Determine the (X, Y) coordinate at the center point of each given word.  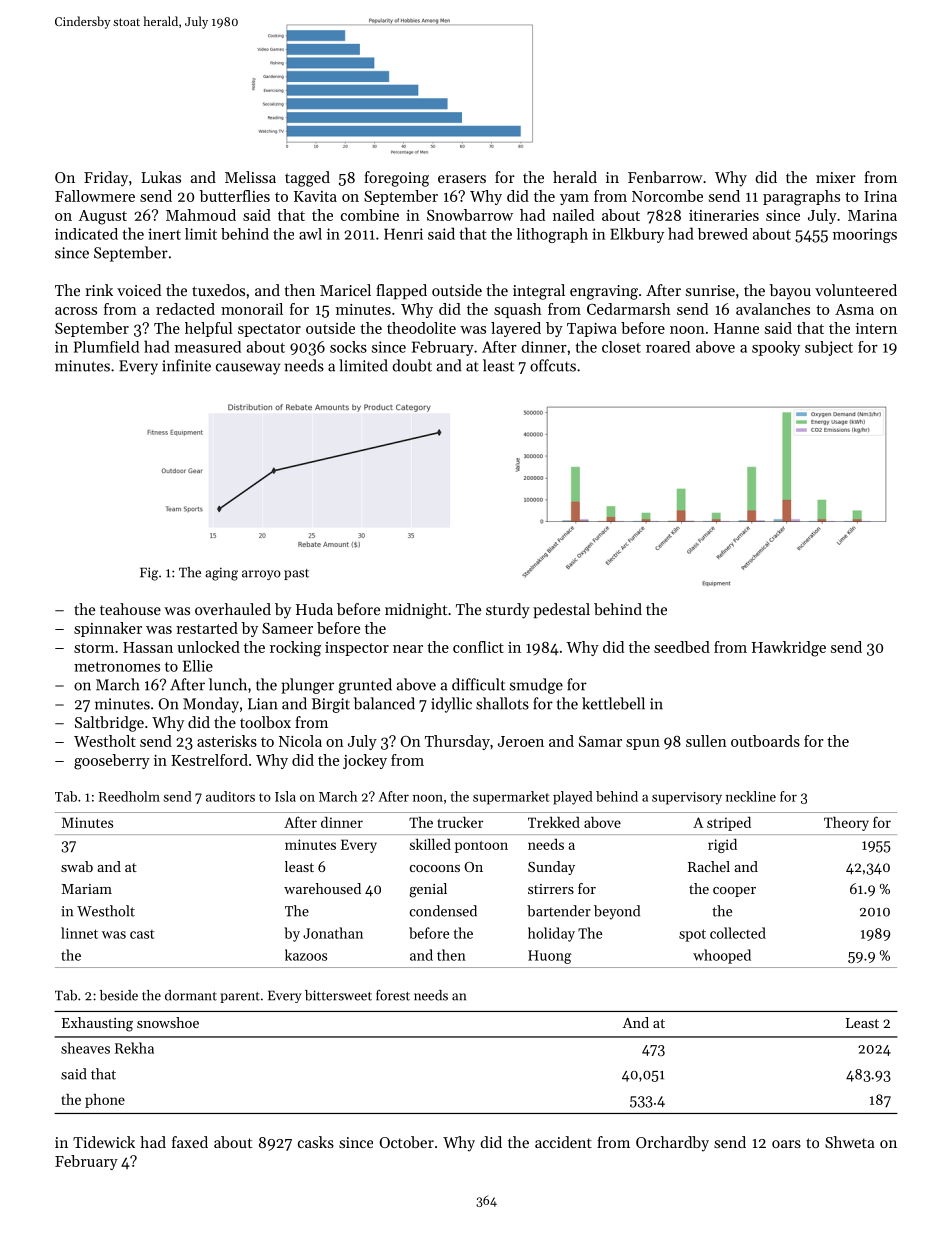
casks (316, 1142)
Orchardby (672, 1144)
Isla (285, 796)
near (408, 649)
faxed (190, 1142)
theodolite (421, 328)
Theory (846, 824)
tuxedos (218, 290)
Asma (854, 309)
